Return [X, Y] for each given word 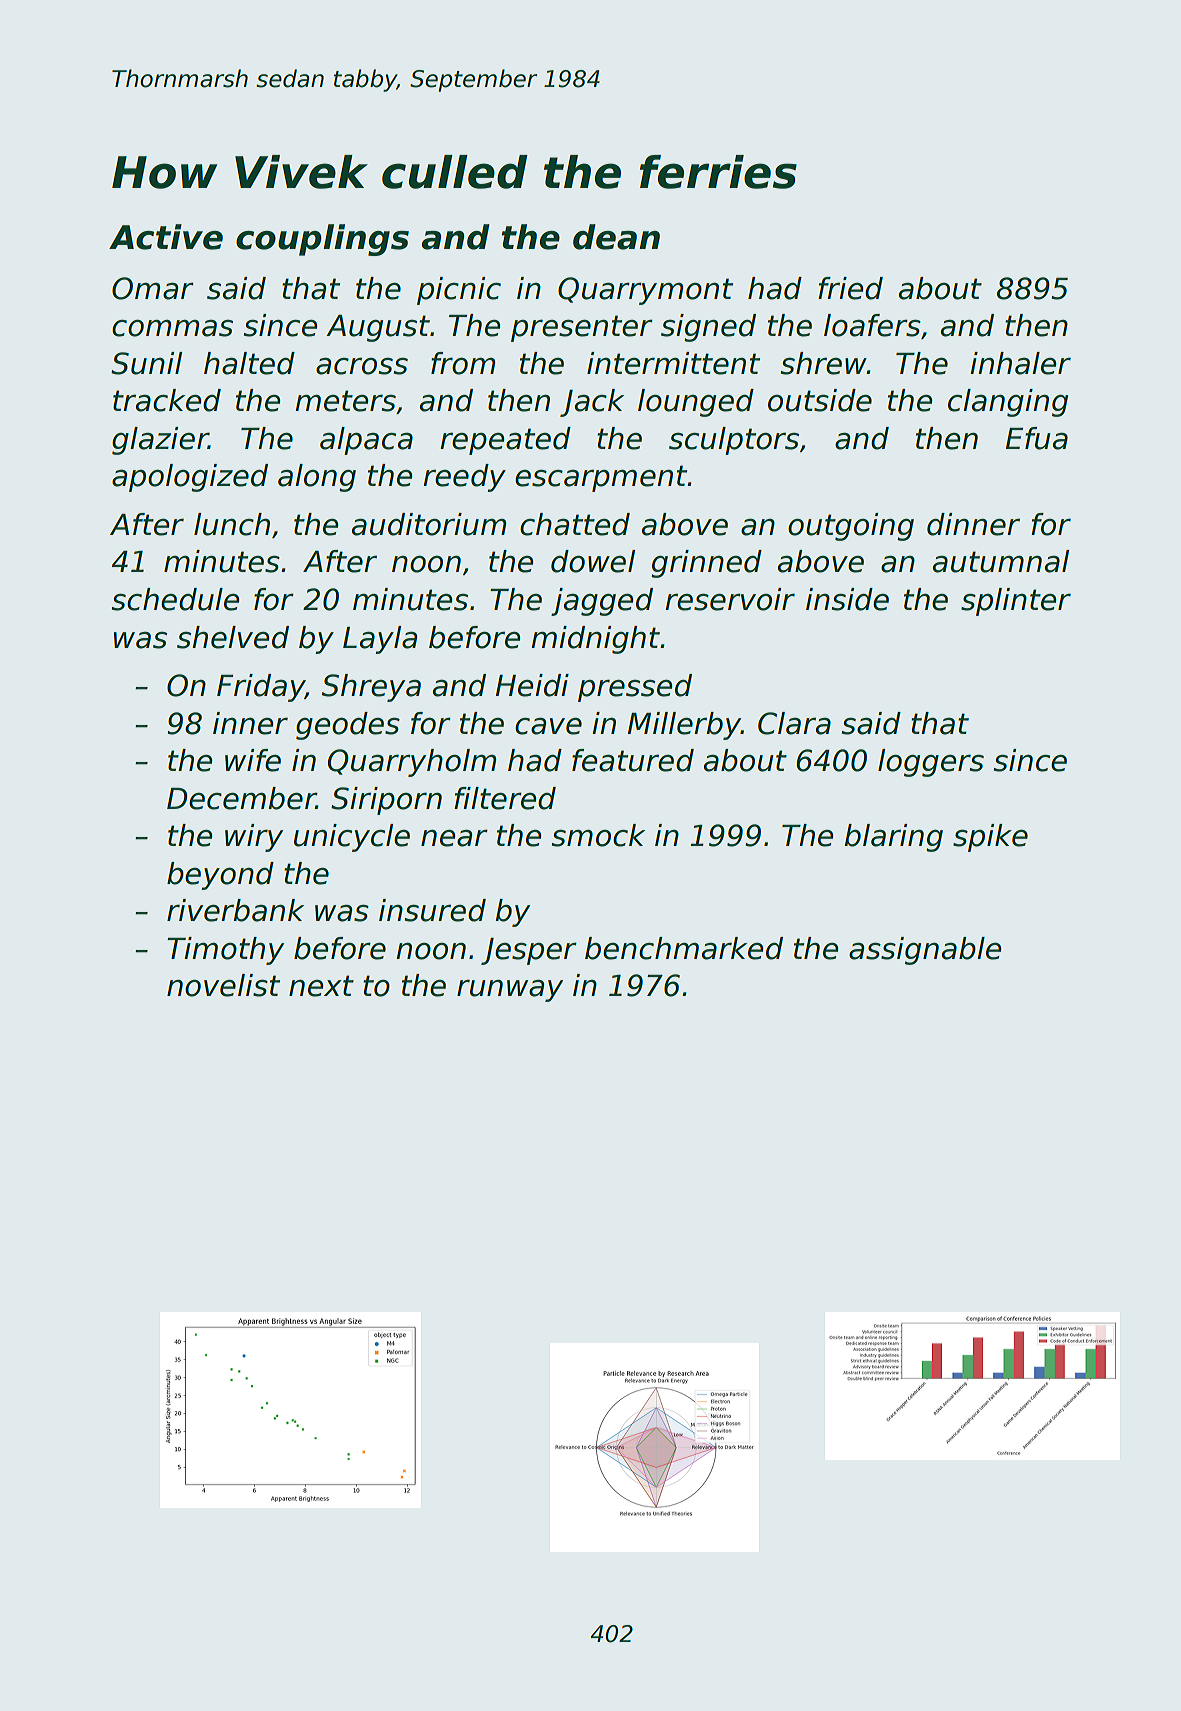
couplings [322, 240]
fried [850, 288]
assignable [925, 951]
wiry [254, 838]
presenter [582, 328]
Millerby [684, 726]
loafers [872, 325]
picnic [459, 291]
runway [510, 990]
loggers [931, 763]
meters [345, 401]
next [321, 986]
